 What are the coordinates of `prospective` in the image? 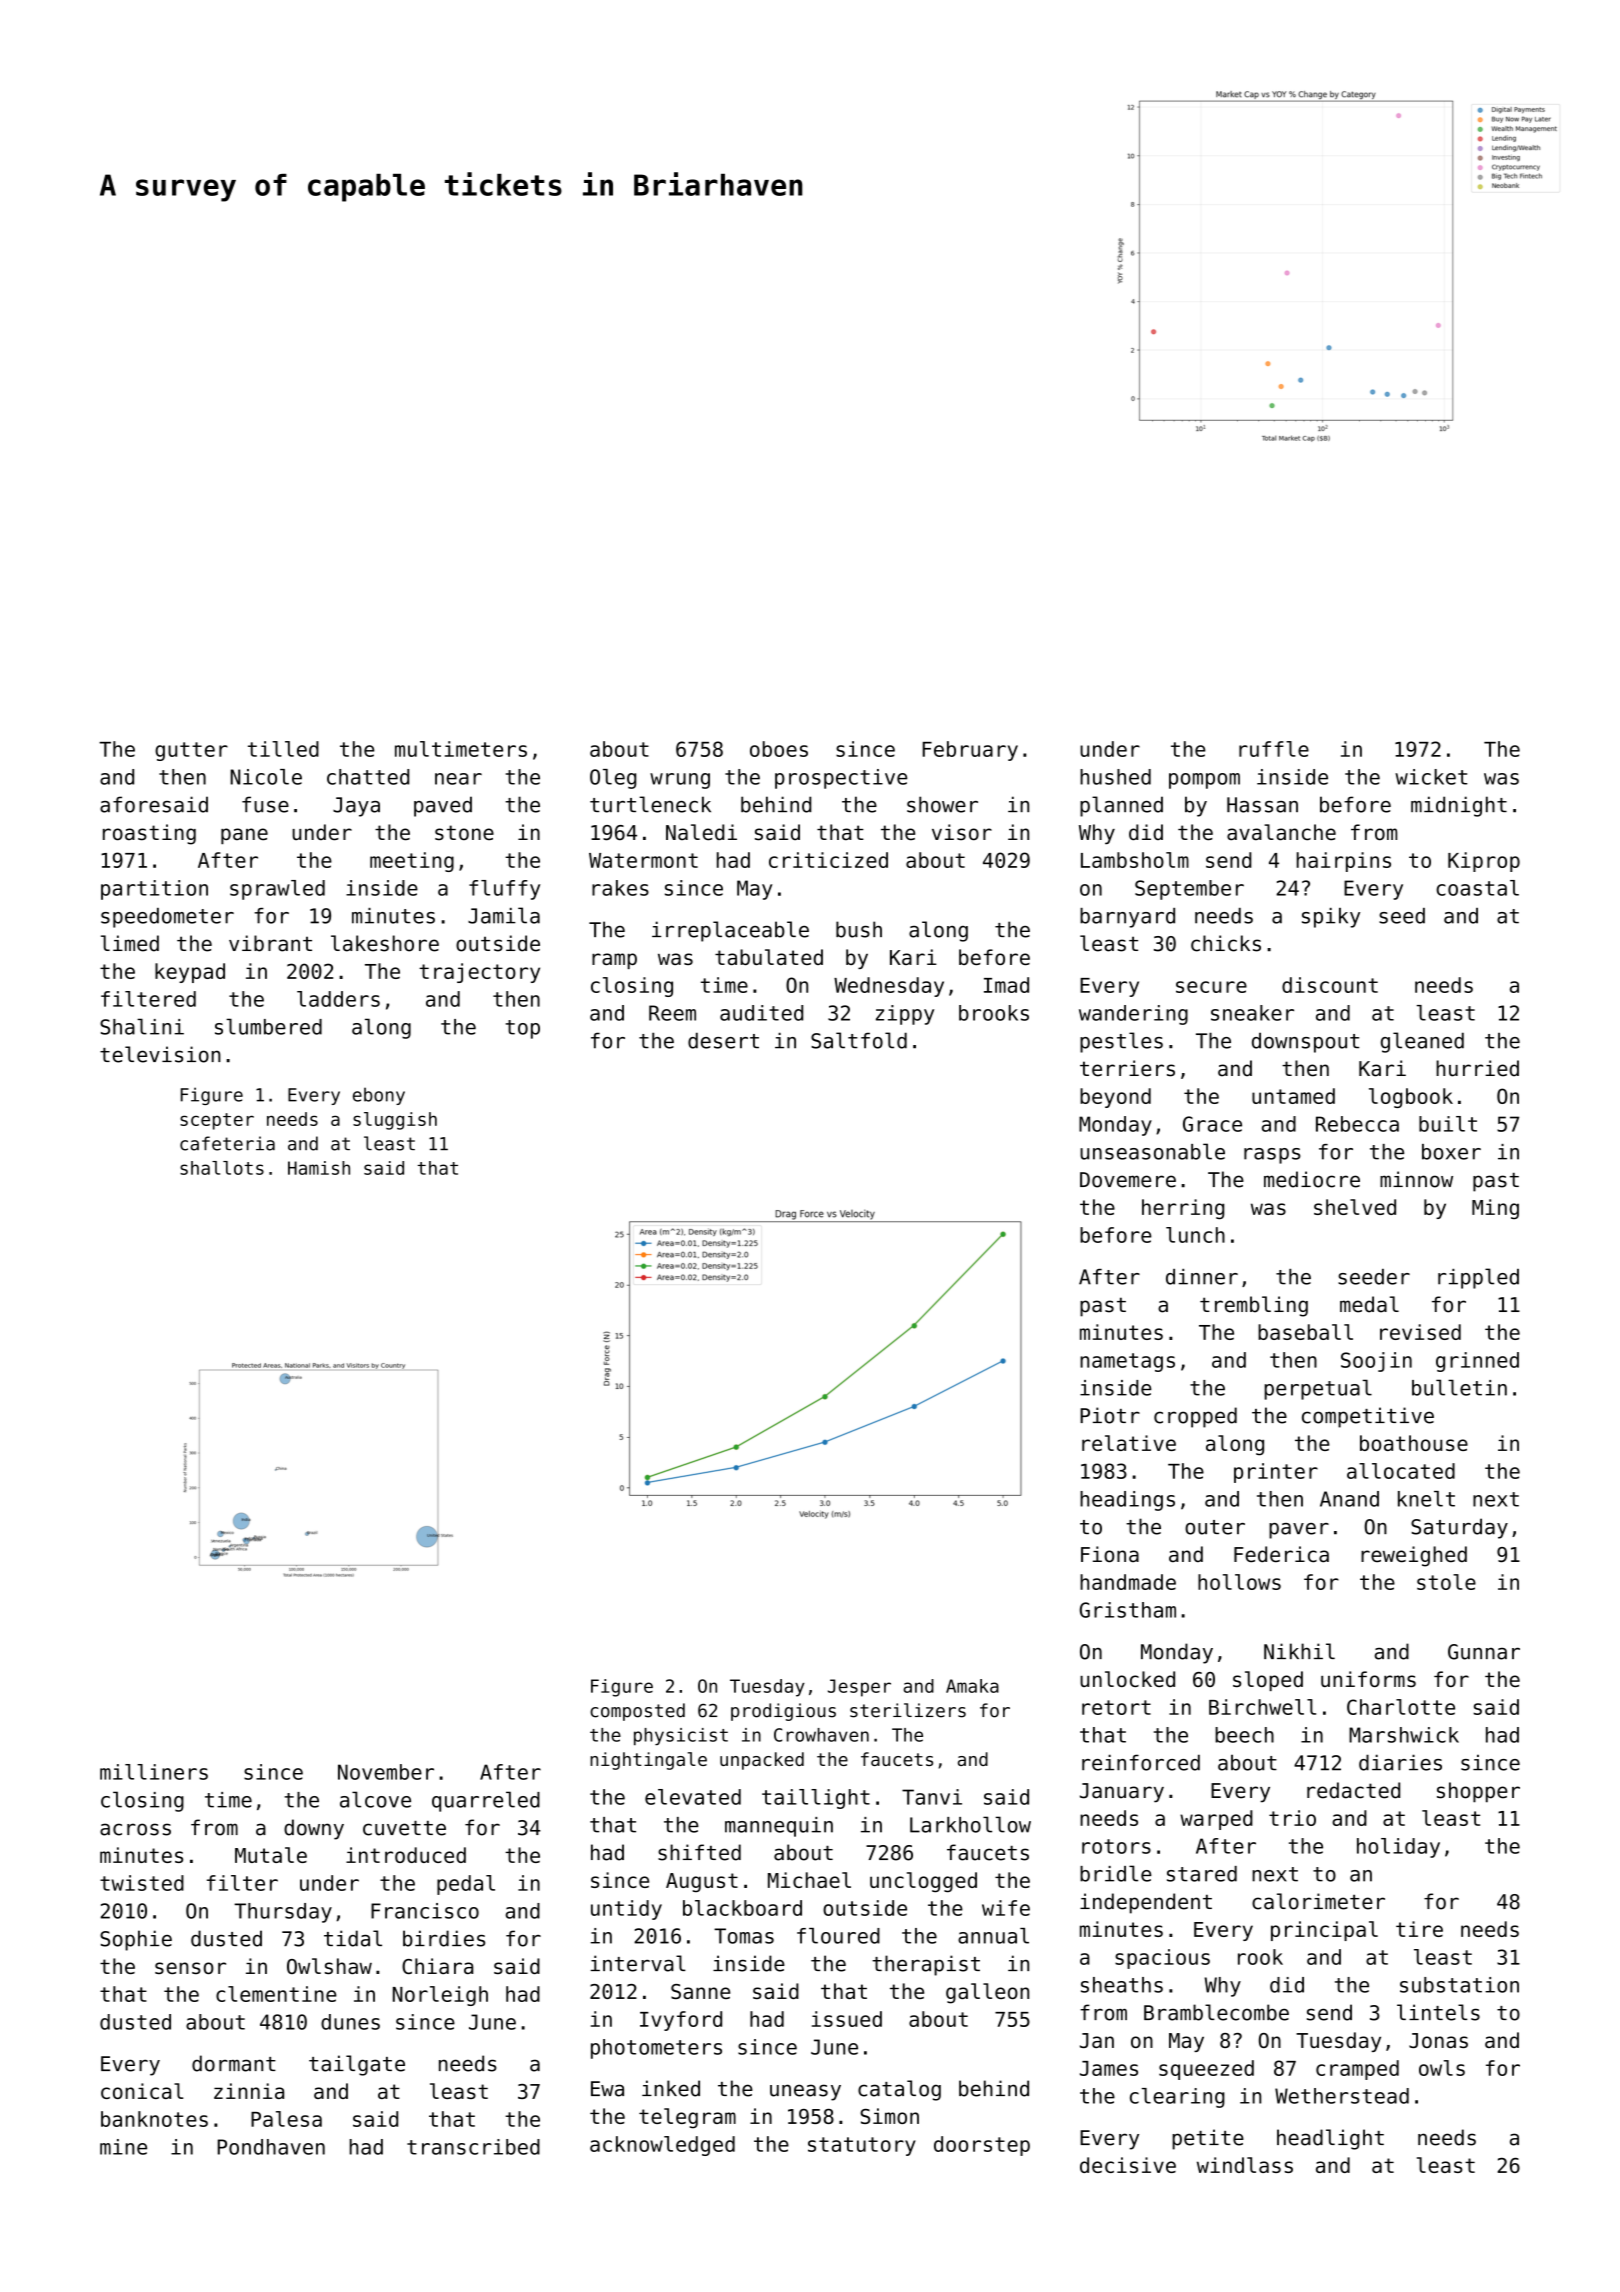 It's located at (841, 779).
